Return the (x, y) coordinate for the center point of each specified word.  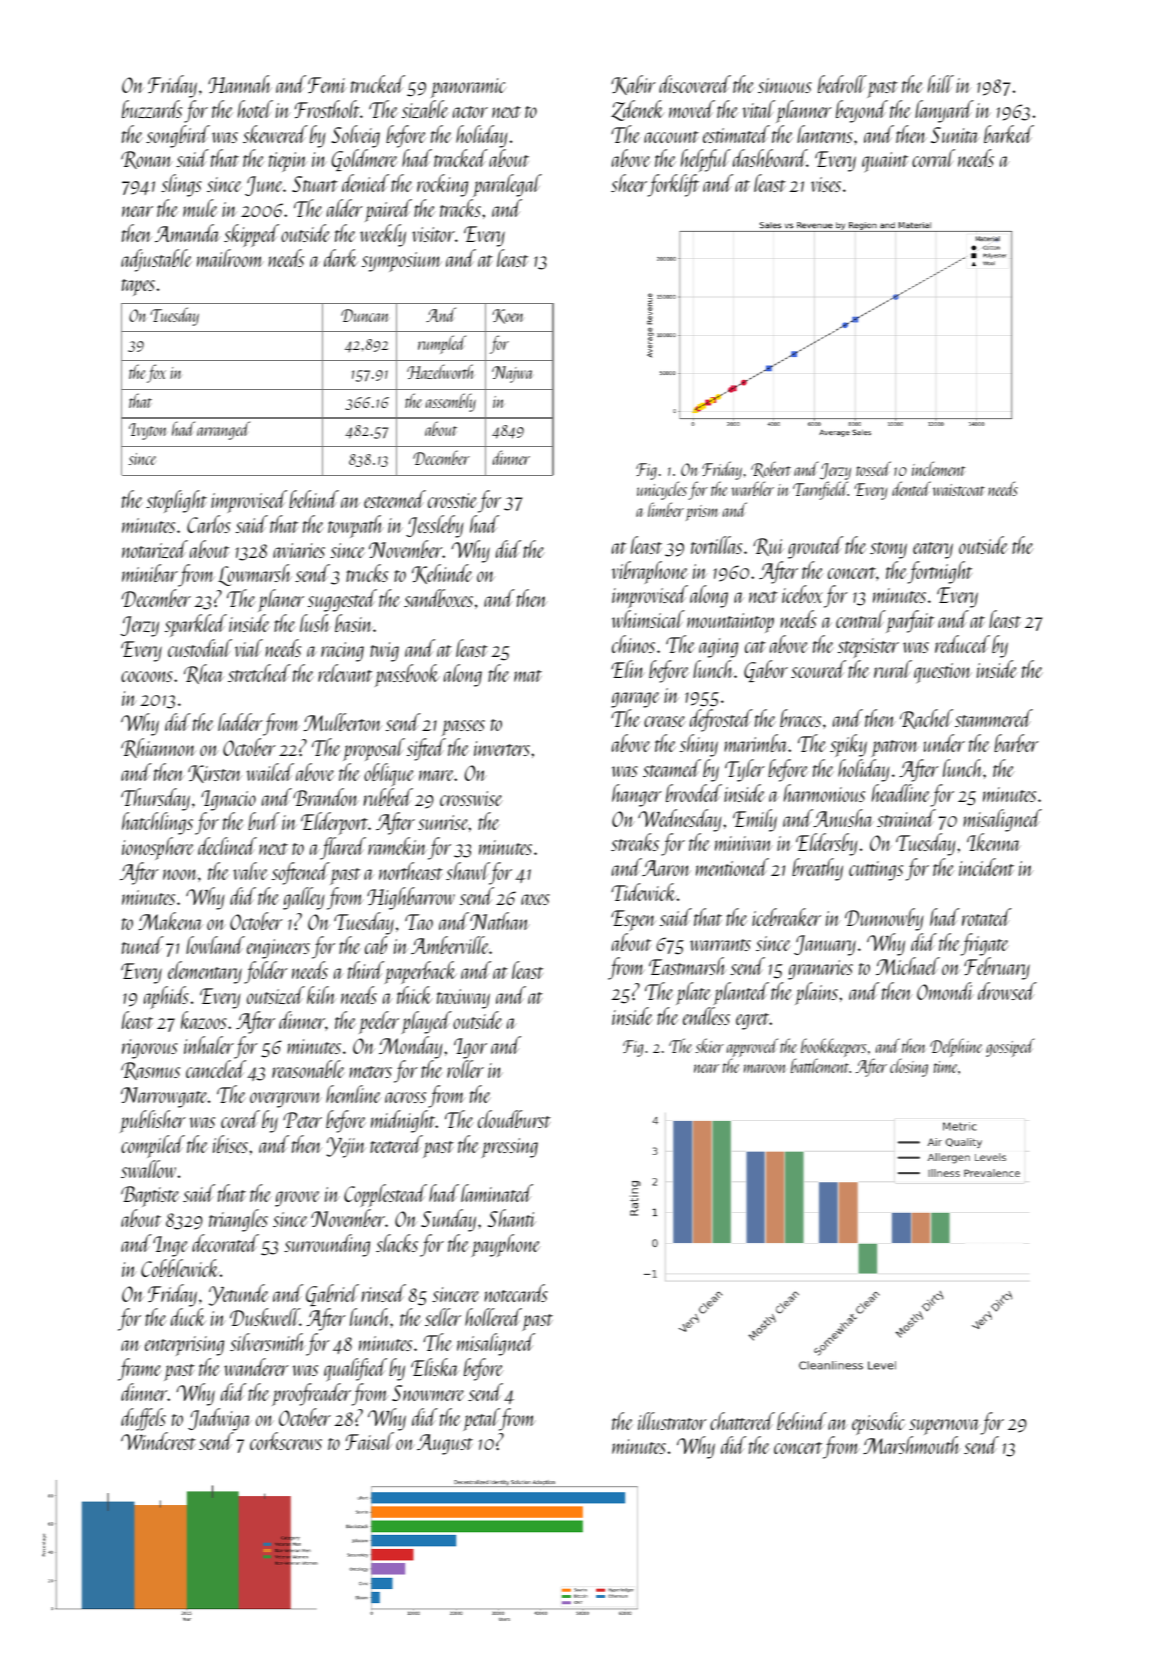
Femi (327, 85)
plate (693, 993)
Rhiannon (158, 748)
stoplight (176, 501)
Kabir (633, 85)
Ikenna (994, 842)
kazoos (204, 1020)
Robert (771, 469)
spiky (848, 745)
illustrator (672, 1421)
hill (941, 84)
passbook (407, 675)
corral (933, 158)
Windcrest (158, 1441)
